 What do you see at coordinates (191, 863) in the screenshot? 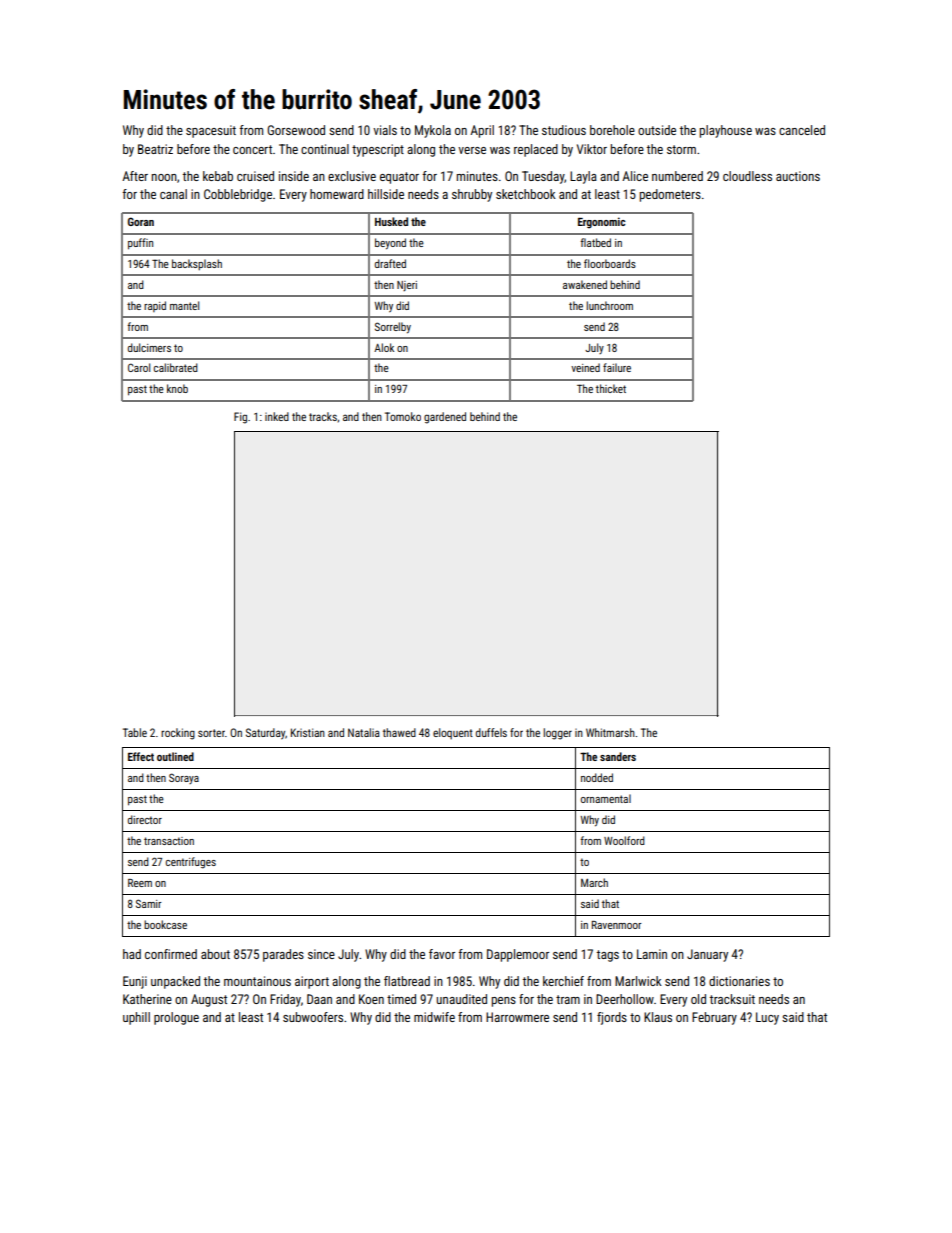
I see `centrifuges` at bounding box center [191, 863].
